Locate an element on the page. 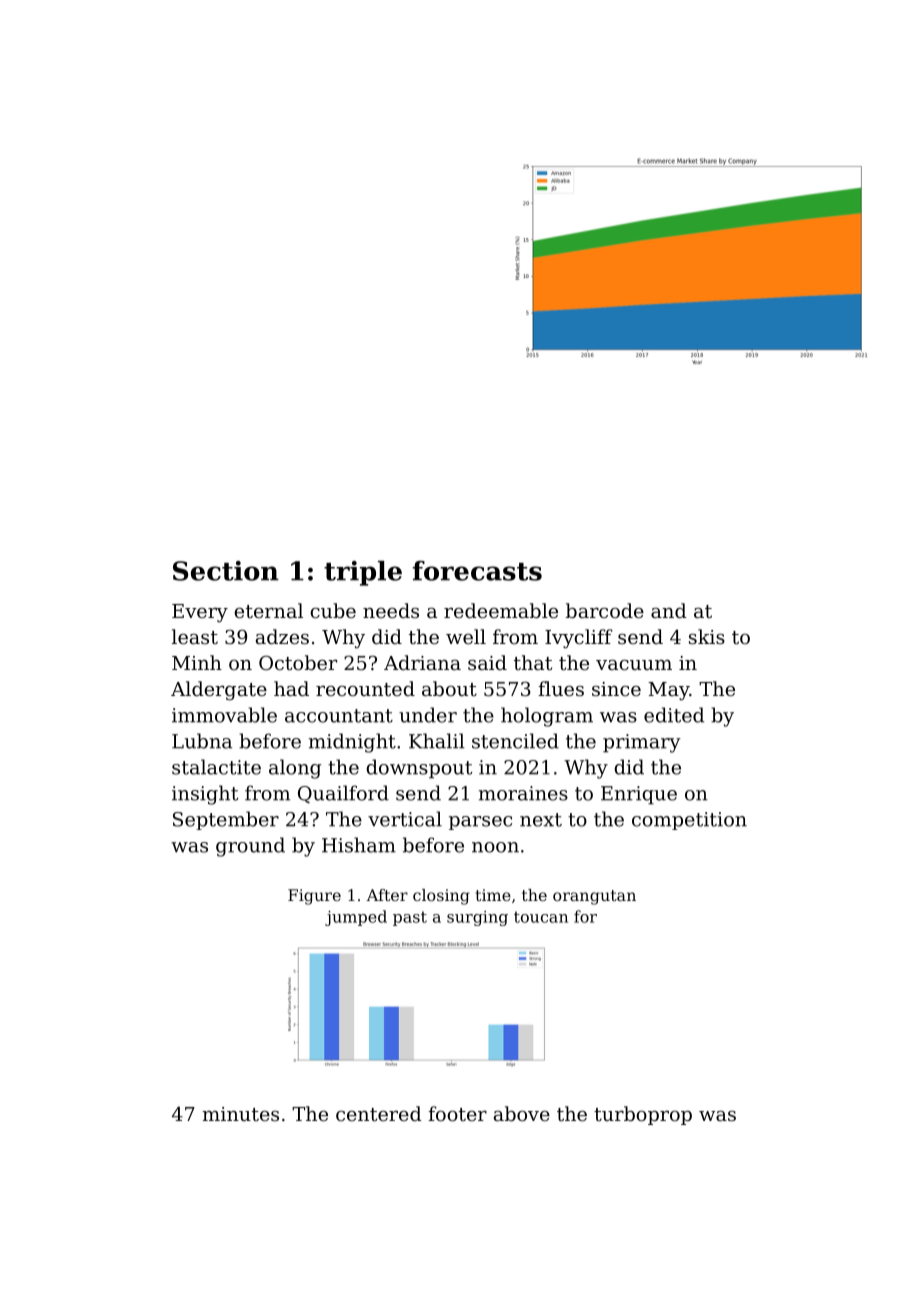  stalactite is located at coordinates (216, 767).
